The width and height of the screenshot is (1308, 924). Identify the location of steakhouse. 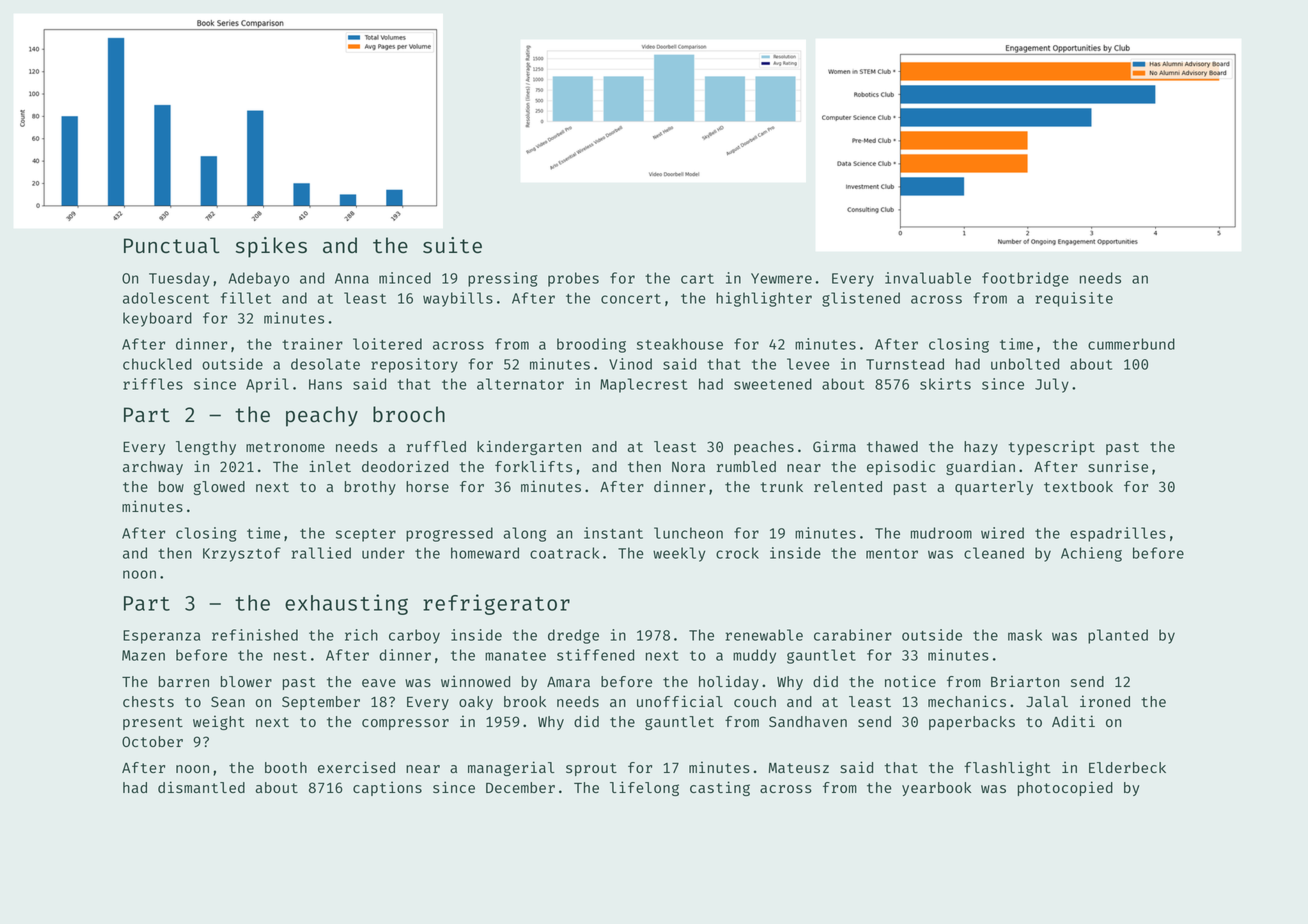
(680, 344).
